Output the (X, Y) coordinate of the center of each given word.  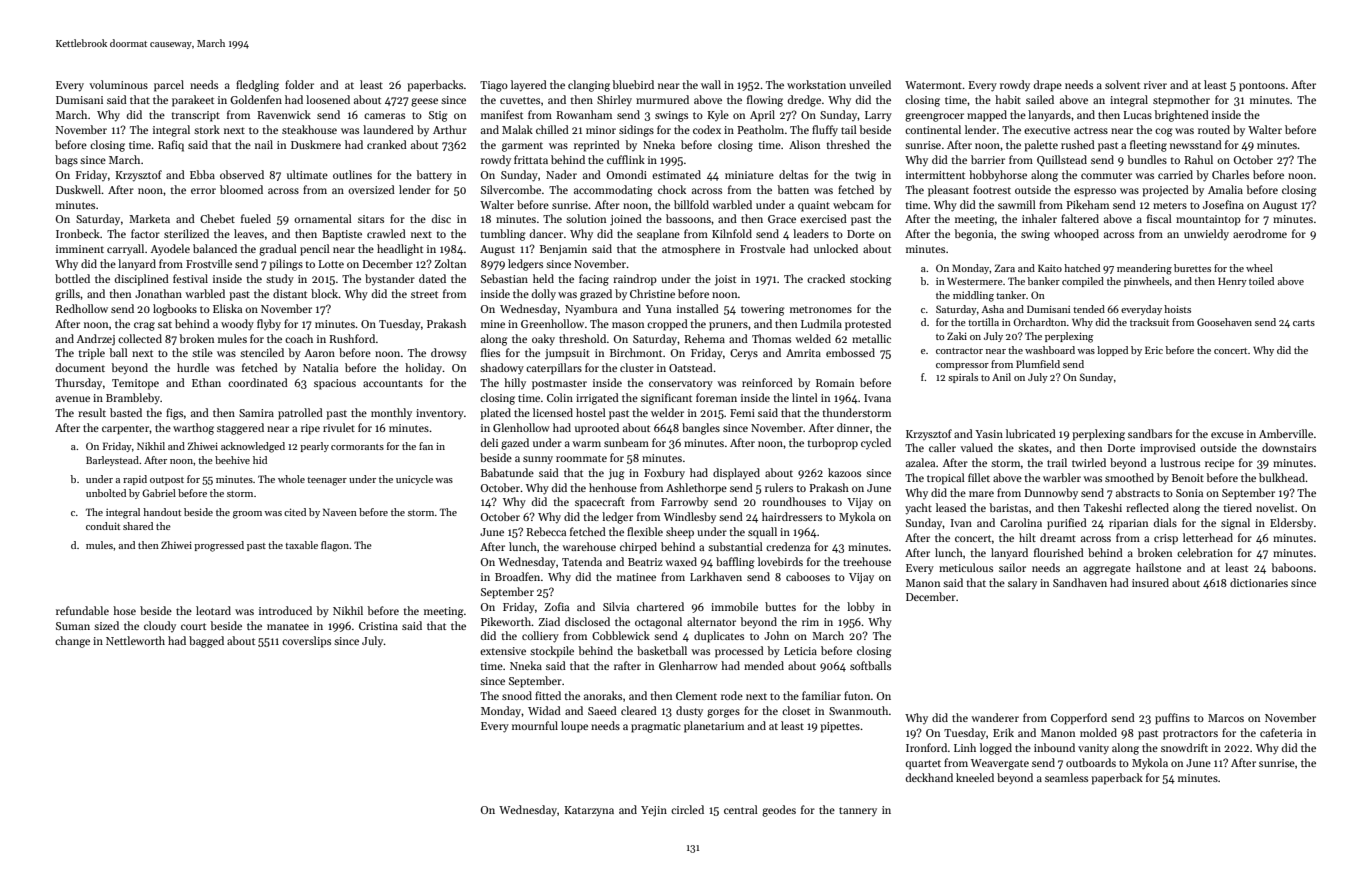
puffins (1172, 719)
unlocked (836, 248)
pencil (315, 250)
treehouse (867, 561)
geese (424, 102)
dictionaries (1259, 582)
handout (162, 512)
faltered (1080, 218)
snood (517, 695)
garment (522, 147)
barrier (988, 159)
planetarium (714, 727)
